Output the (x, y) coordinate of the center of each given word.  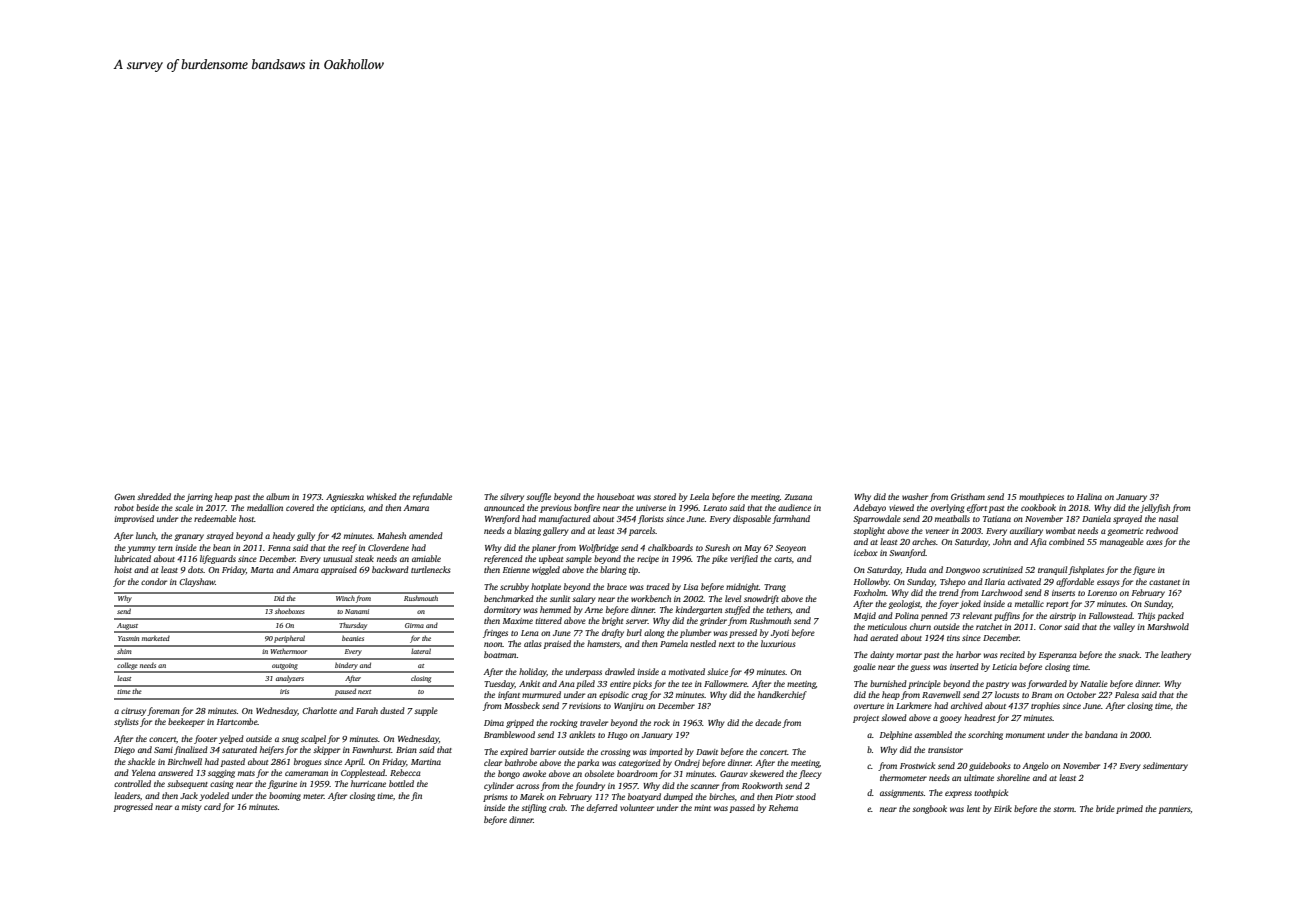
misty (192, 808)
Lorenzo (1102, 593)
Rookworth (762, 785)
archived (967, 705)
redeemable (215, 518)
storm (1064, 809)
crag (639, 696)
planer (543, 548)
